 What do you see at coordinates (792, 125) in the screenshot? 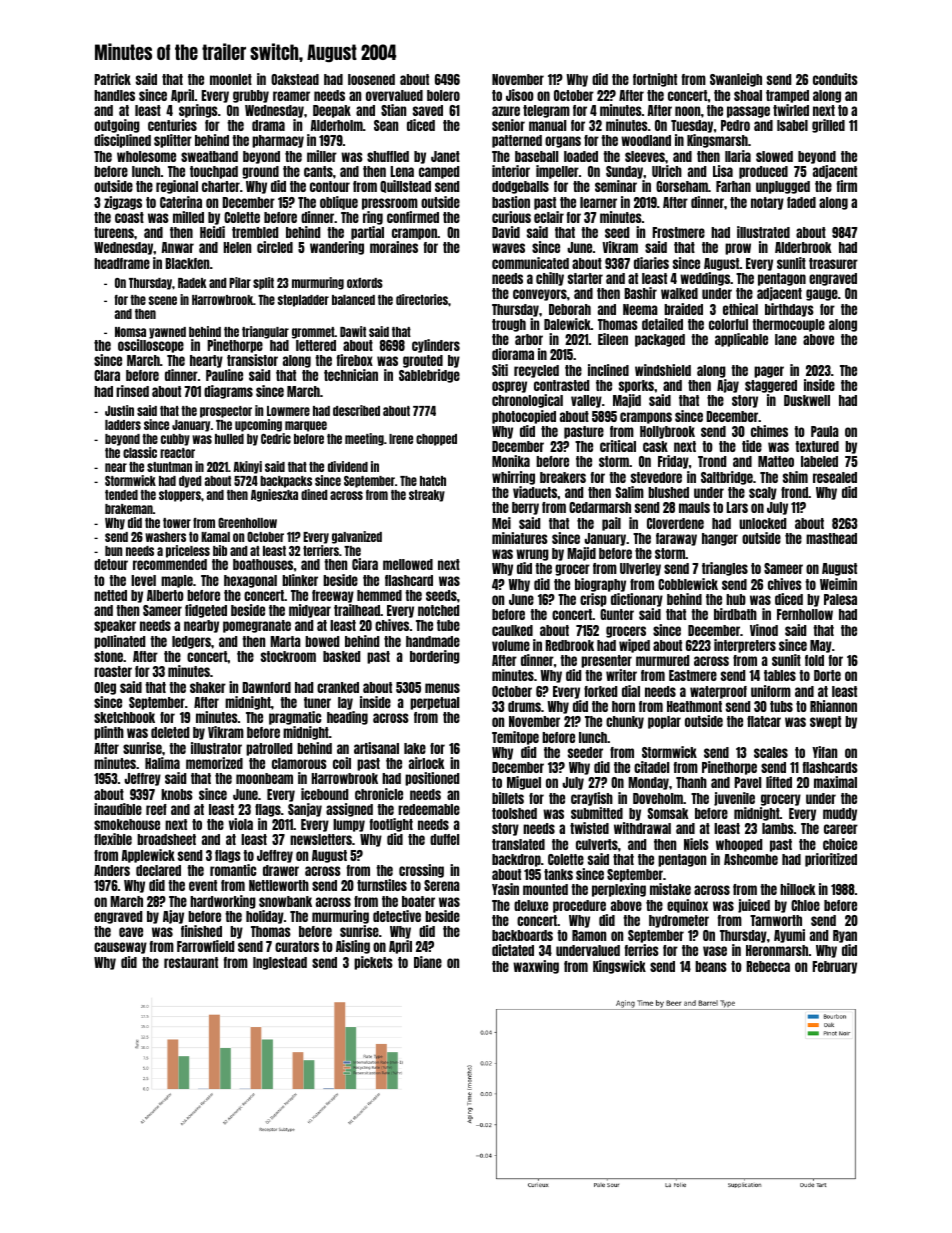
I see `Isabel` at bounding box center [792, 125].
